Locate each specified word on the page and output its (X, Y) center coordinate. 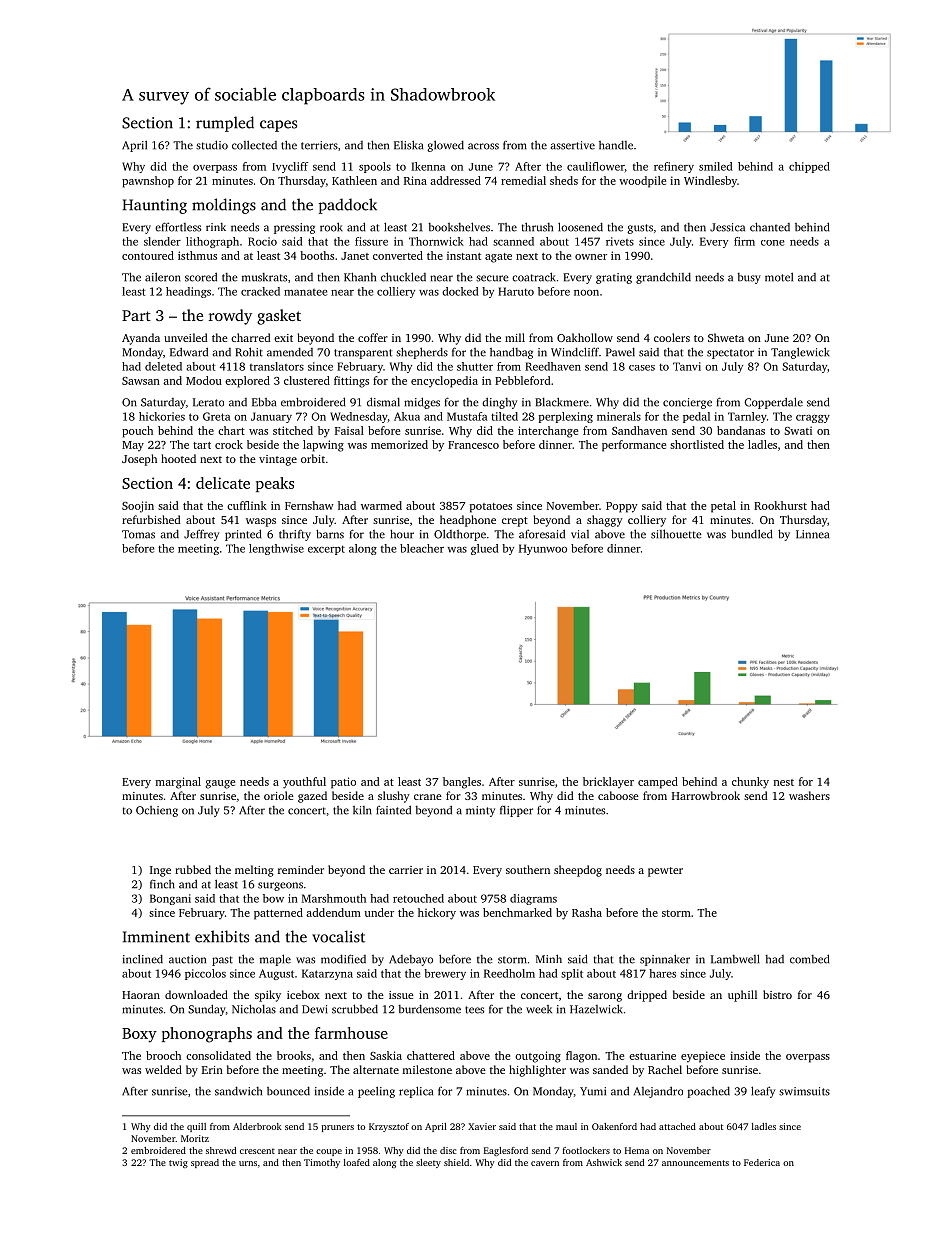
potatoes (491, 508)
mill (515, 337)
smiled (715, 166)
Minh (549, 958)
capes (278, 126)
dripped (647, 996)
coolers (672, 337)
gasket (279, 317)
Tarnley (747, 417)
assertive (572, 145)
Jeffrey (201, 535)
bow (273, 898)
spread (205, 1163)
